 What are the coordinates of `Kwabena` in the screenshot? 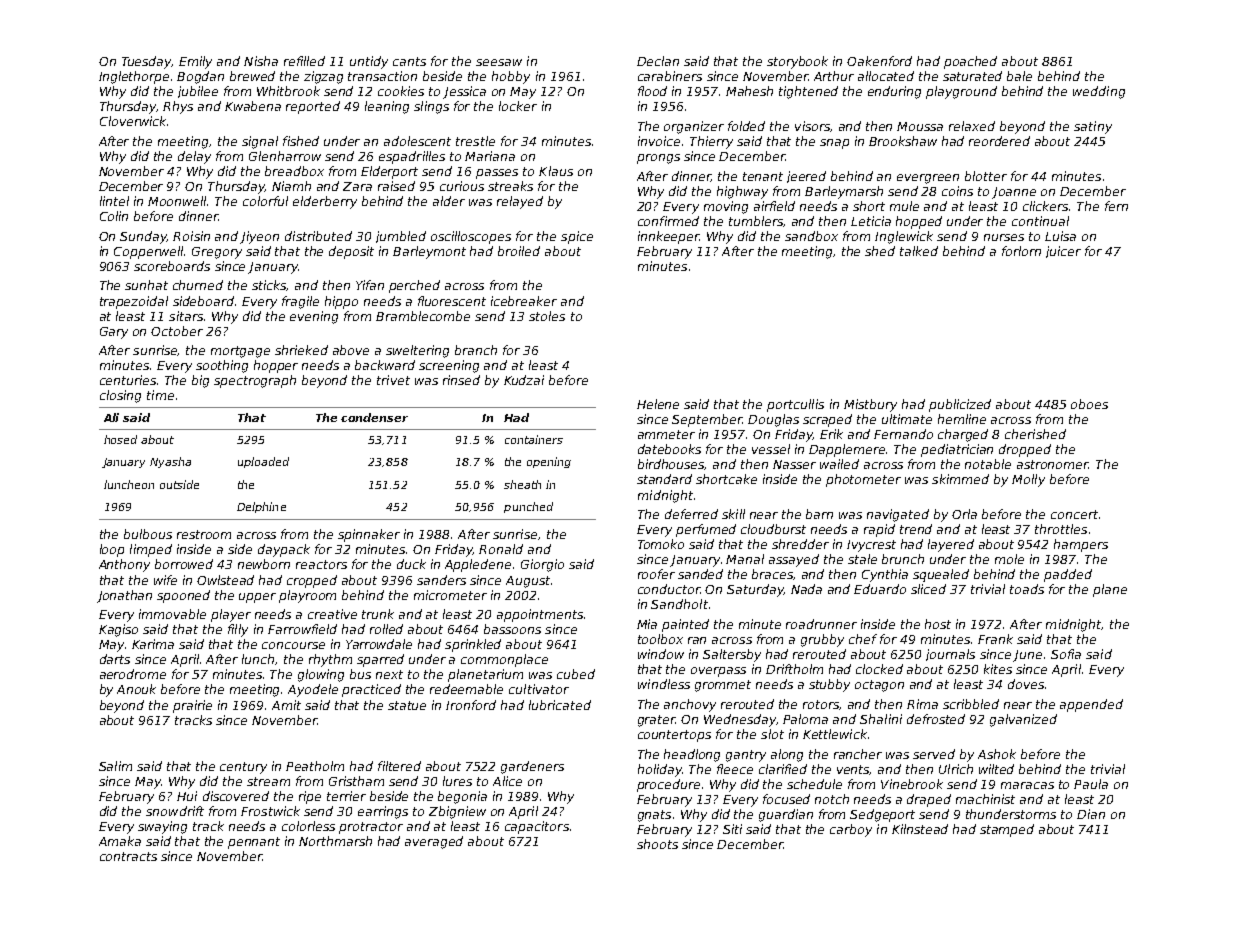 It's located at (253, 106).
